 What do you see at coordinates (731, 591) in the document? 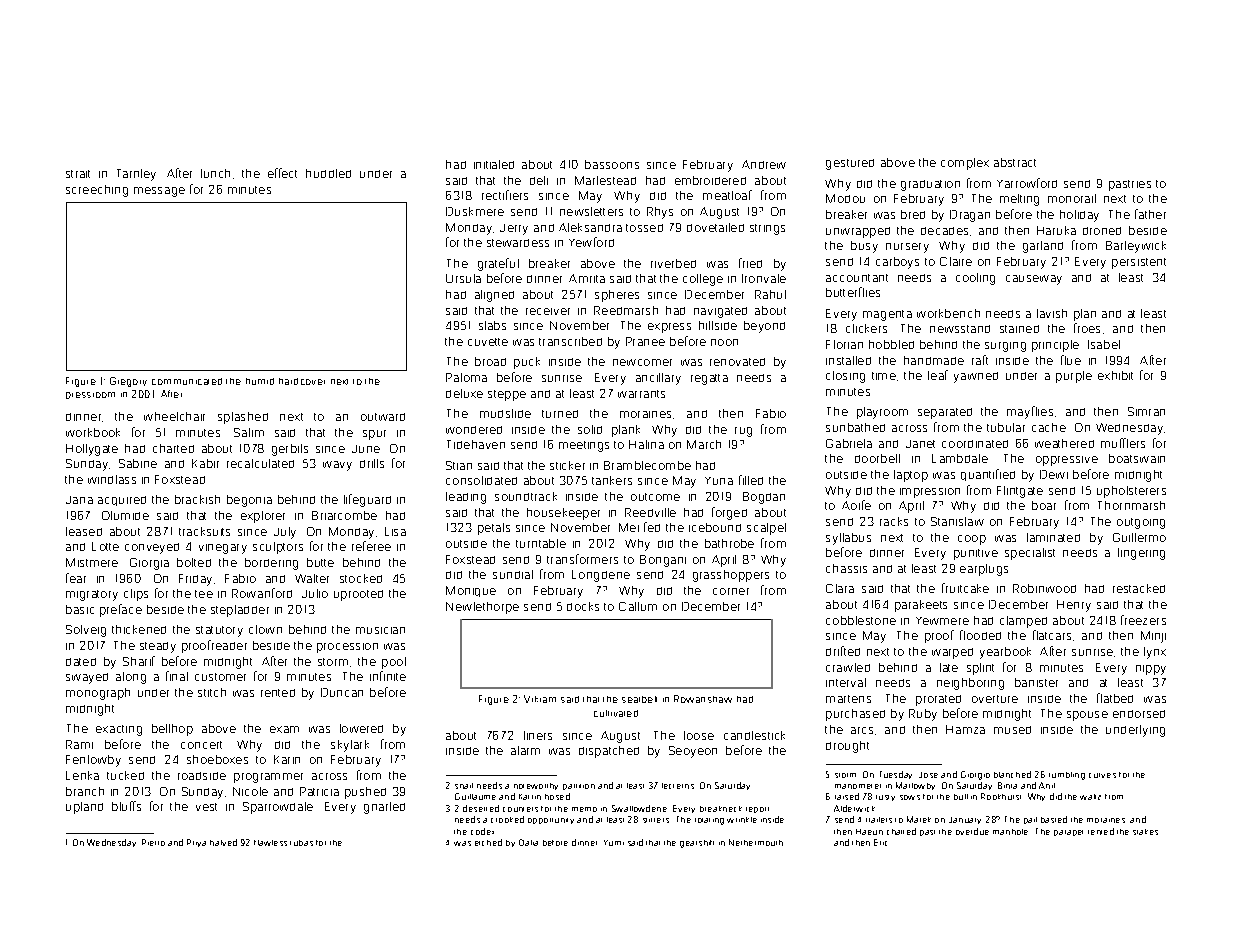
I see `corner` at bounding box center [731, 591].
